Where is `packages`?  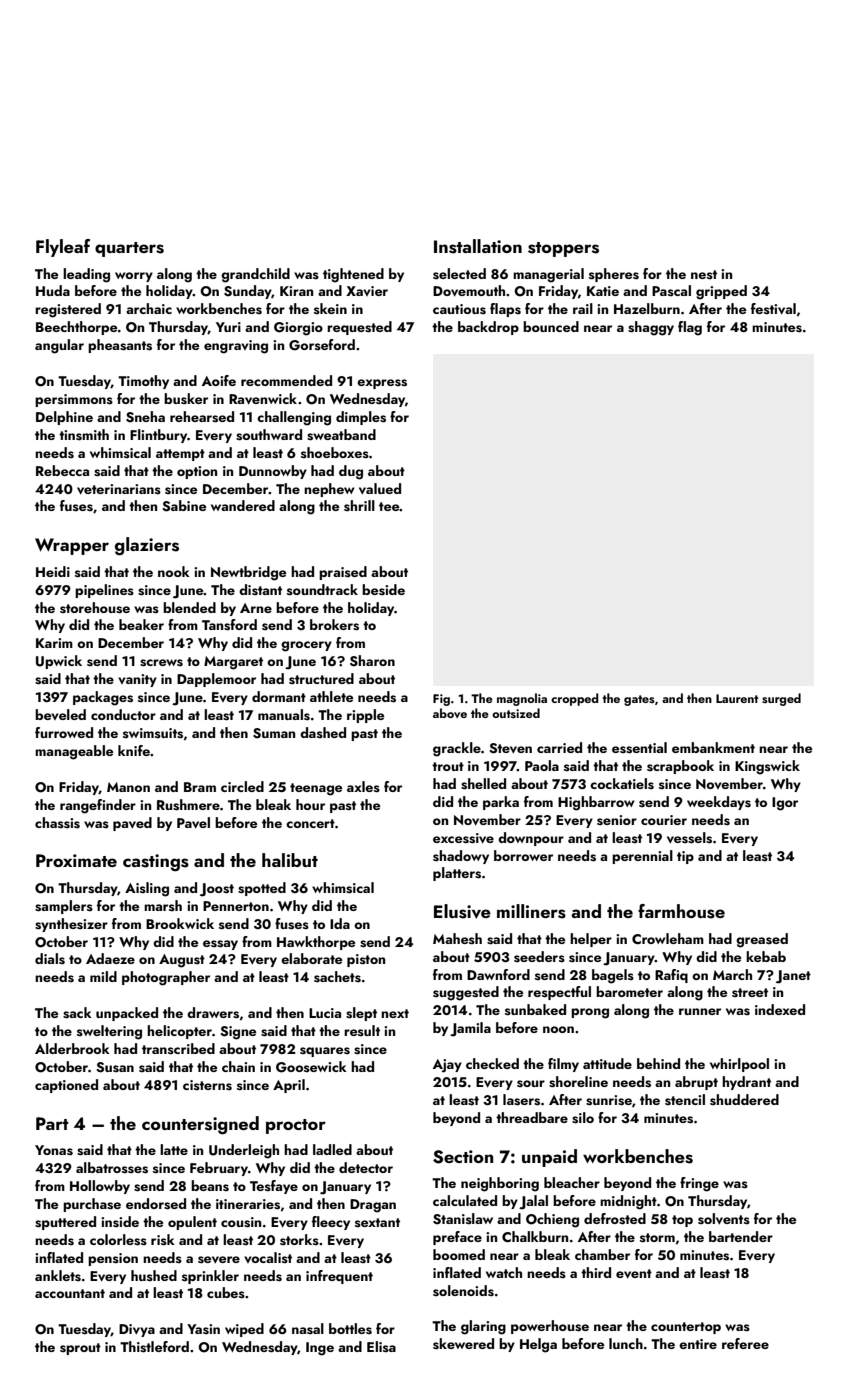
packages is located at coordinates (103, 698).
